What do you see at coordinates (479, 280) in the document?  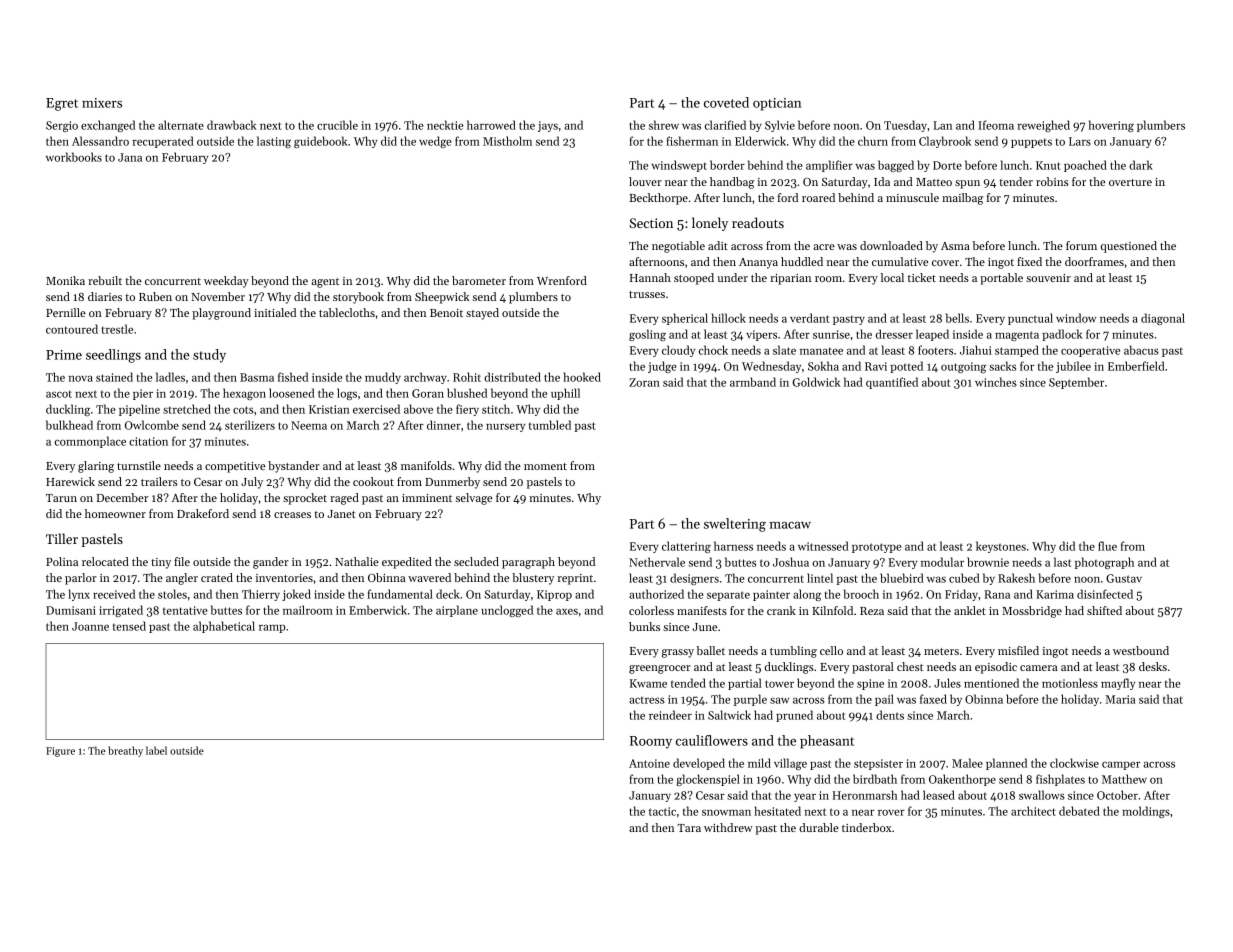 I see `barometer` at bounding box center [479, 280].
